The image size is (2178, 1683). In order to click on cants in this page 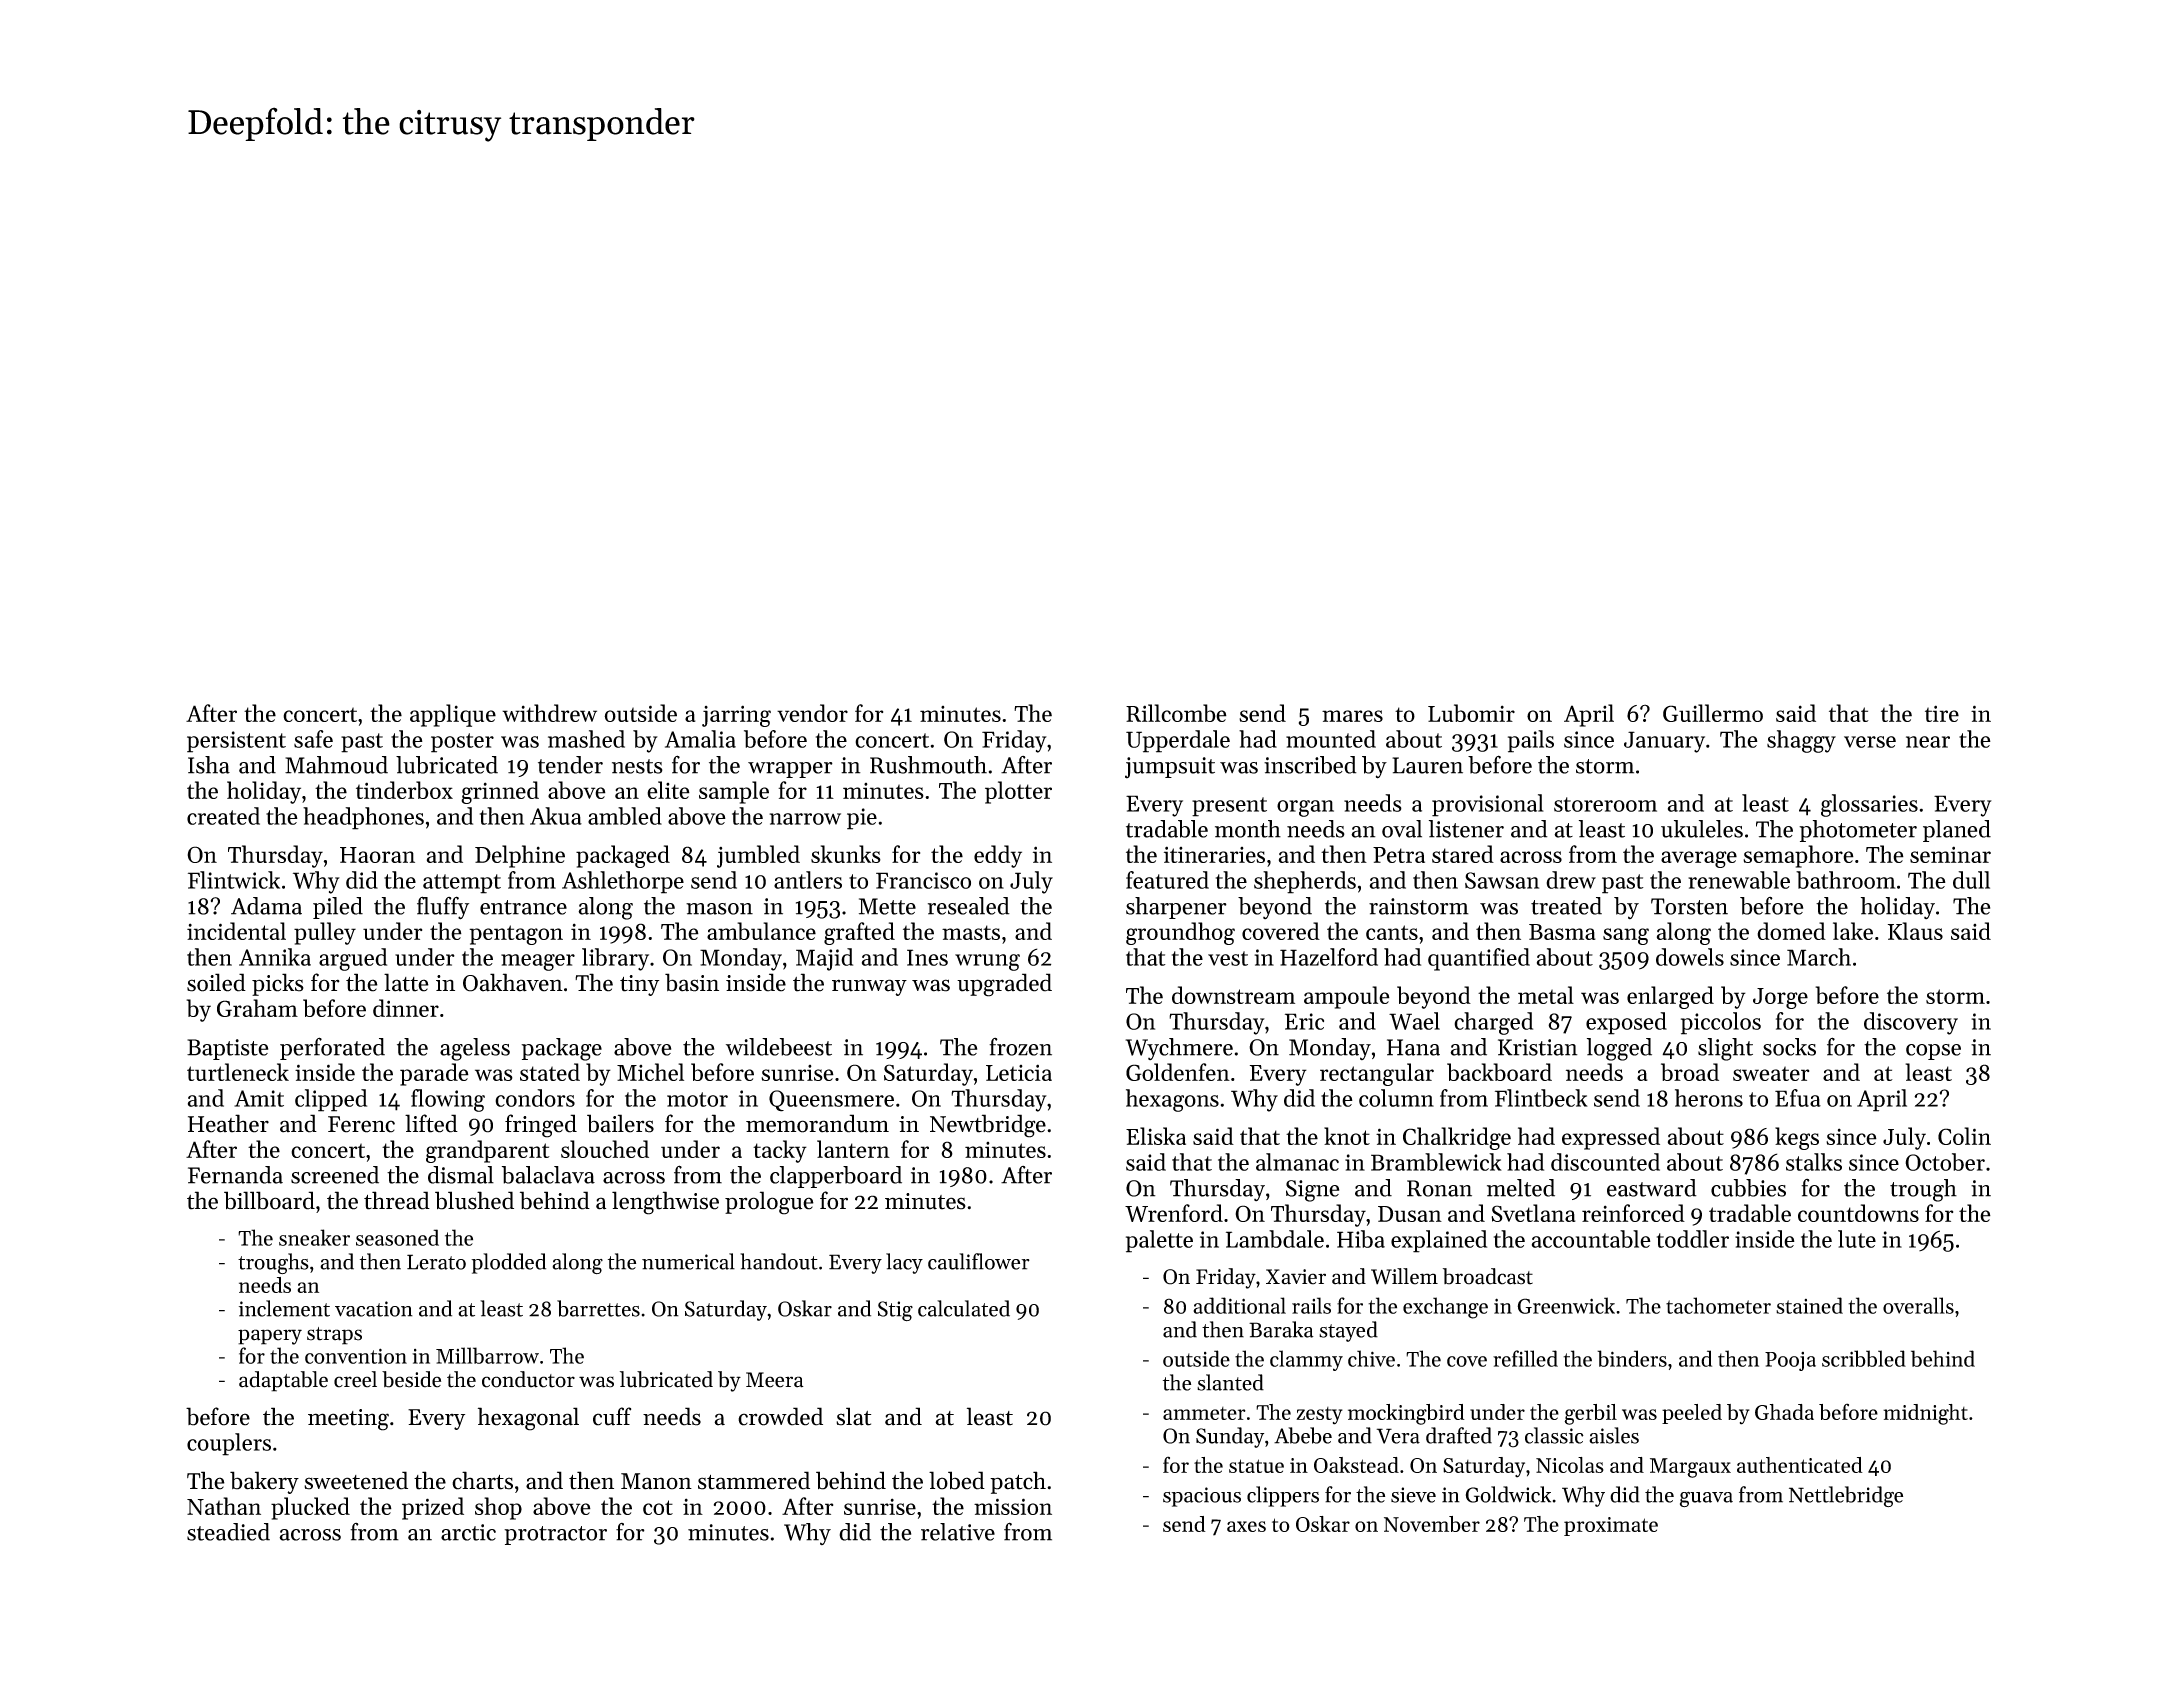, I will do `click(1392, 932)`.
